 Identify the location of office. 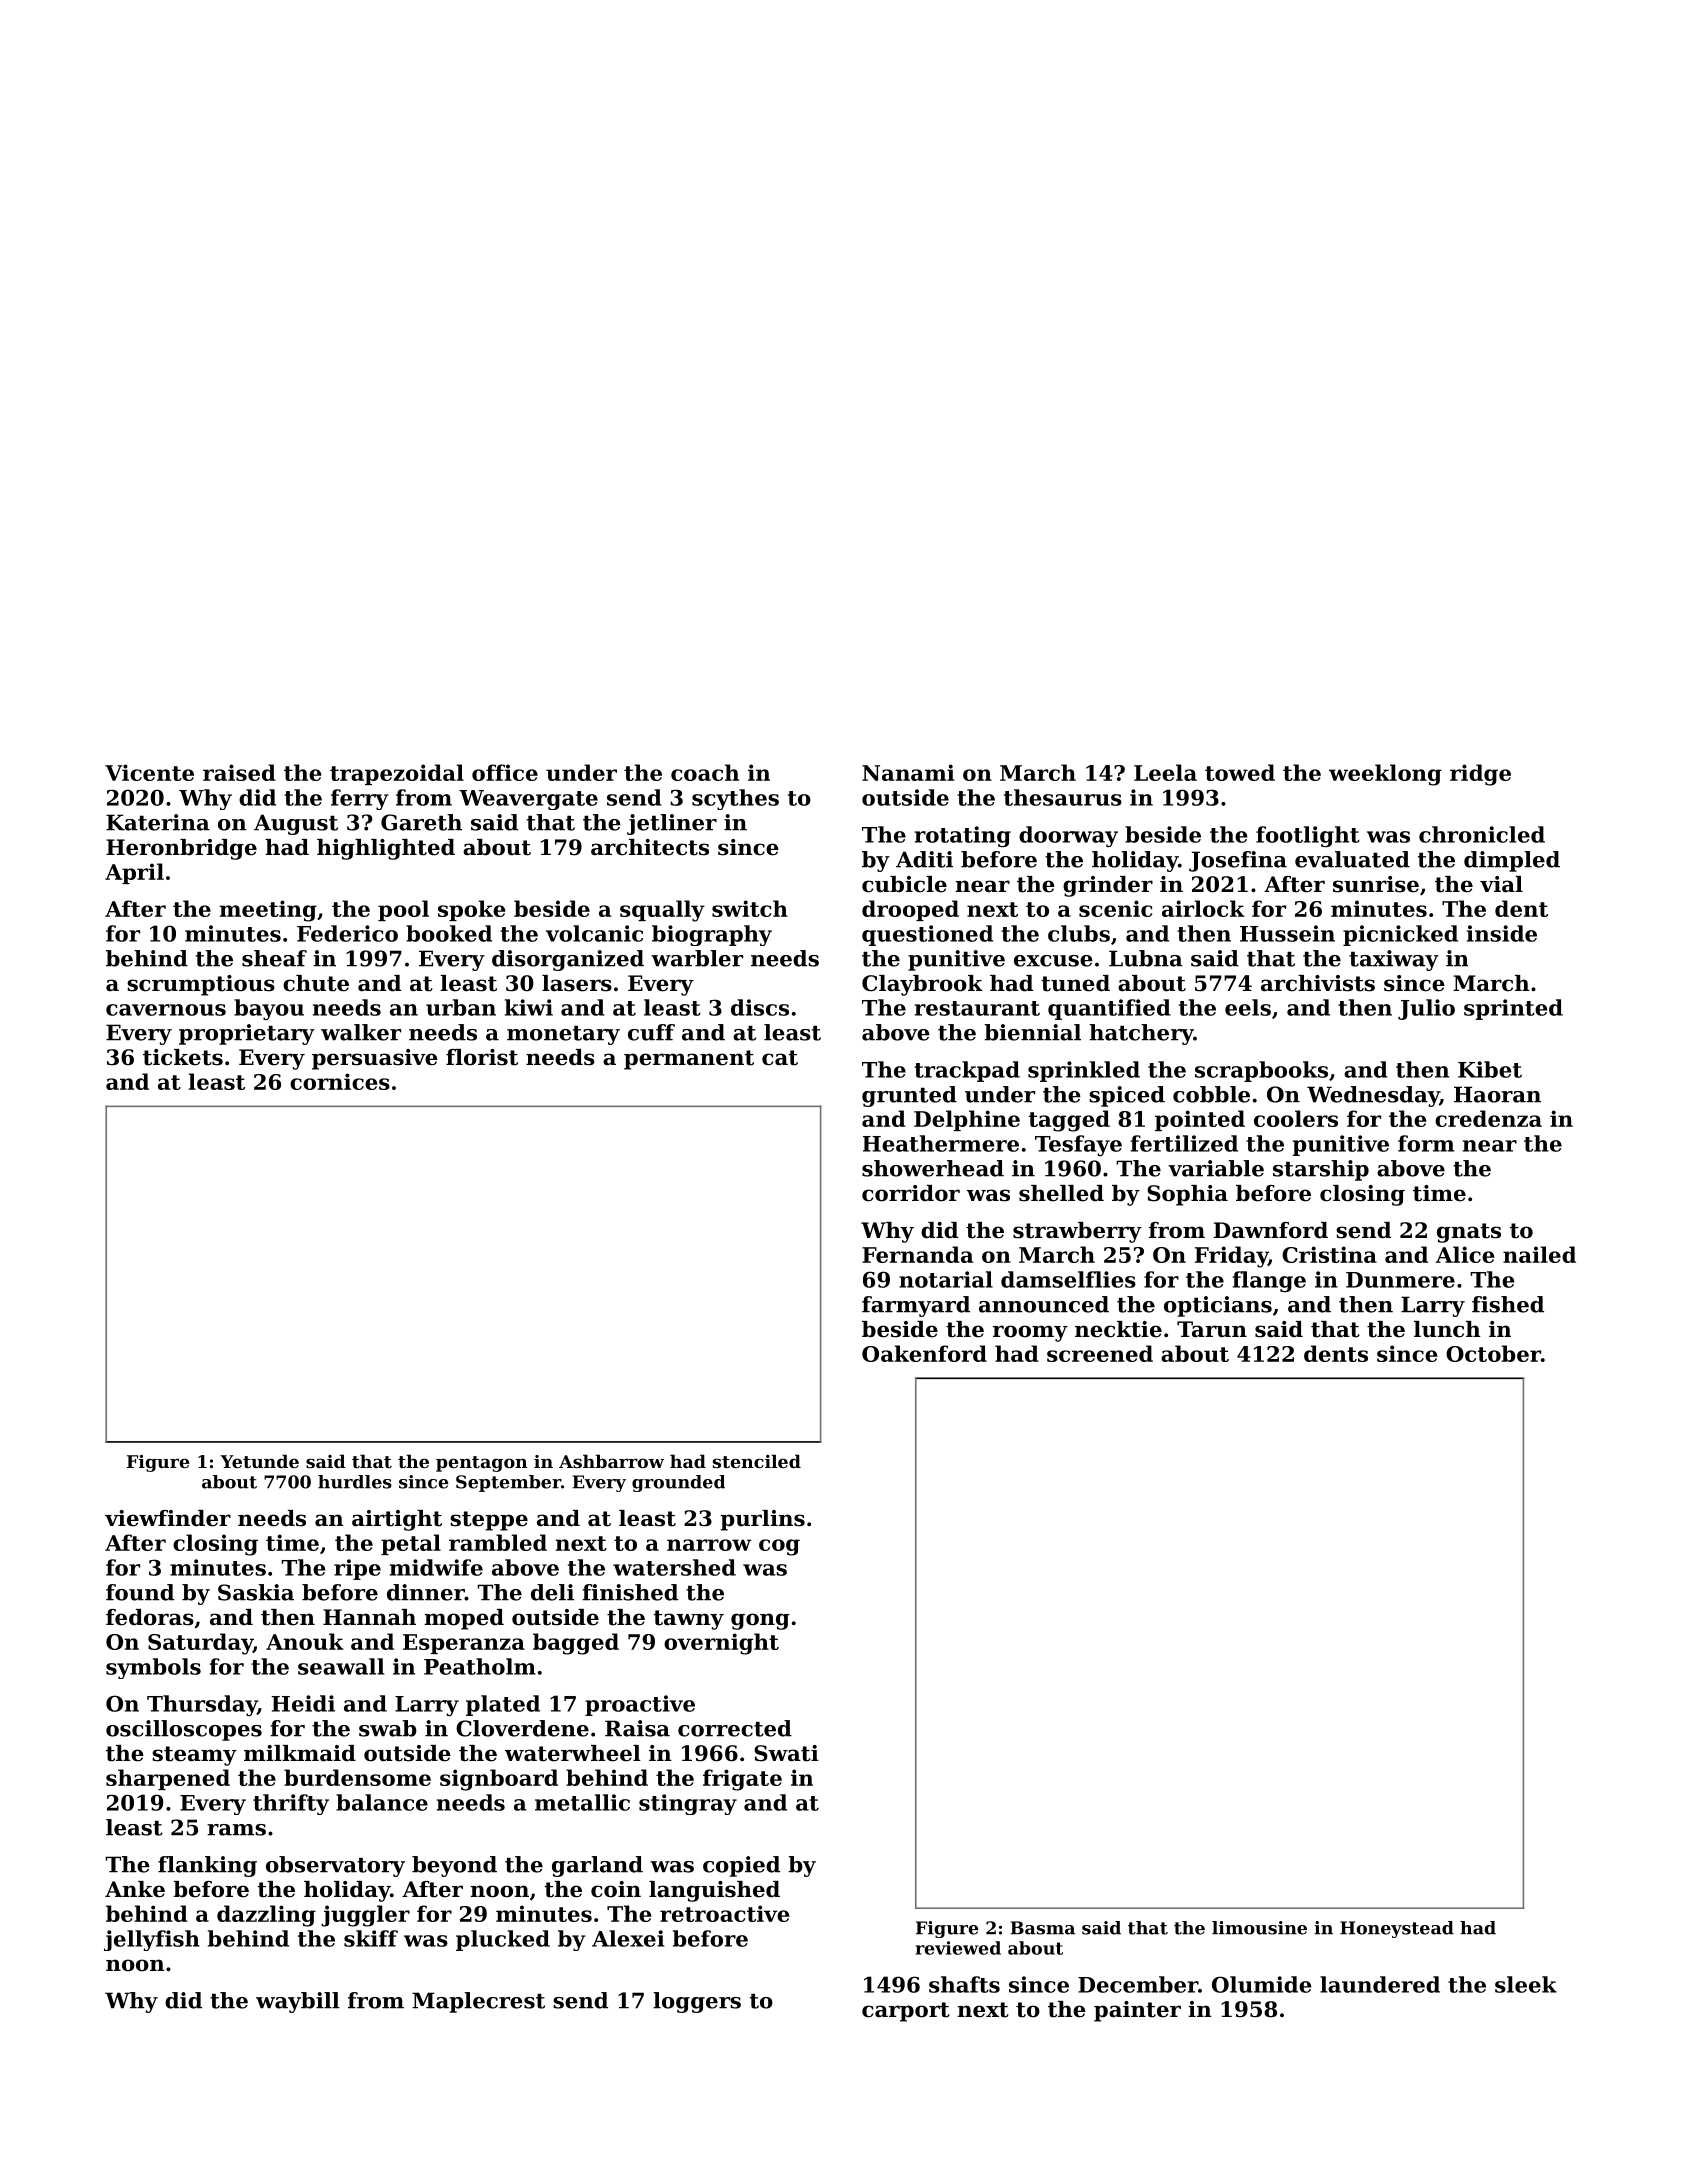
(505, 772).
